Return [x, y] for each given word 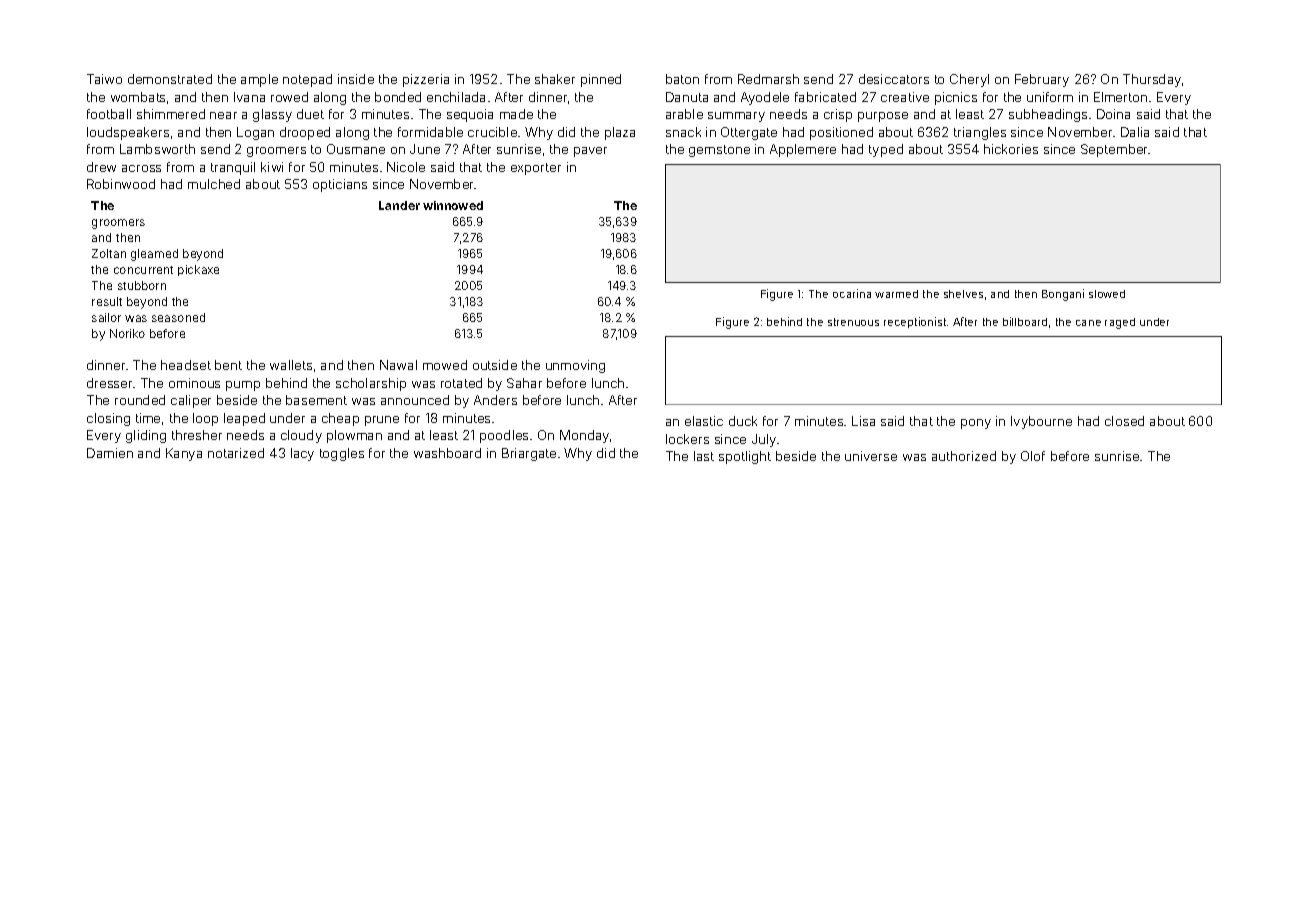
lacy [302, 454]
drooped [305, 133]
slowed [1107, 294]
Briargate [529, 454]
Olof [1033, 456]
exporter [536, 169]
